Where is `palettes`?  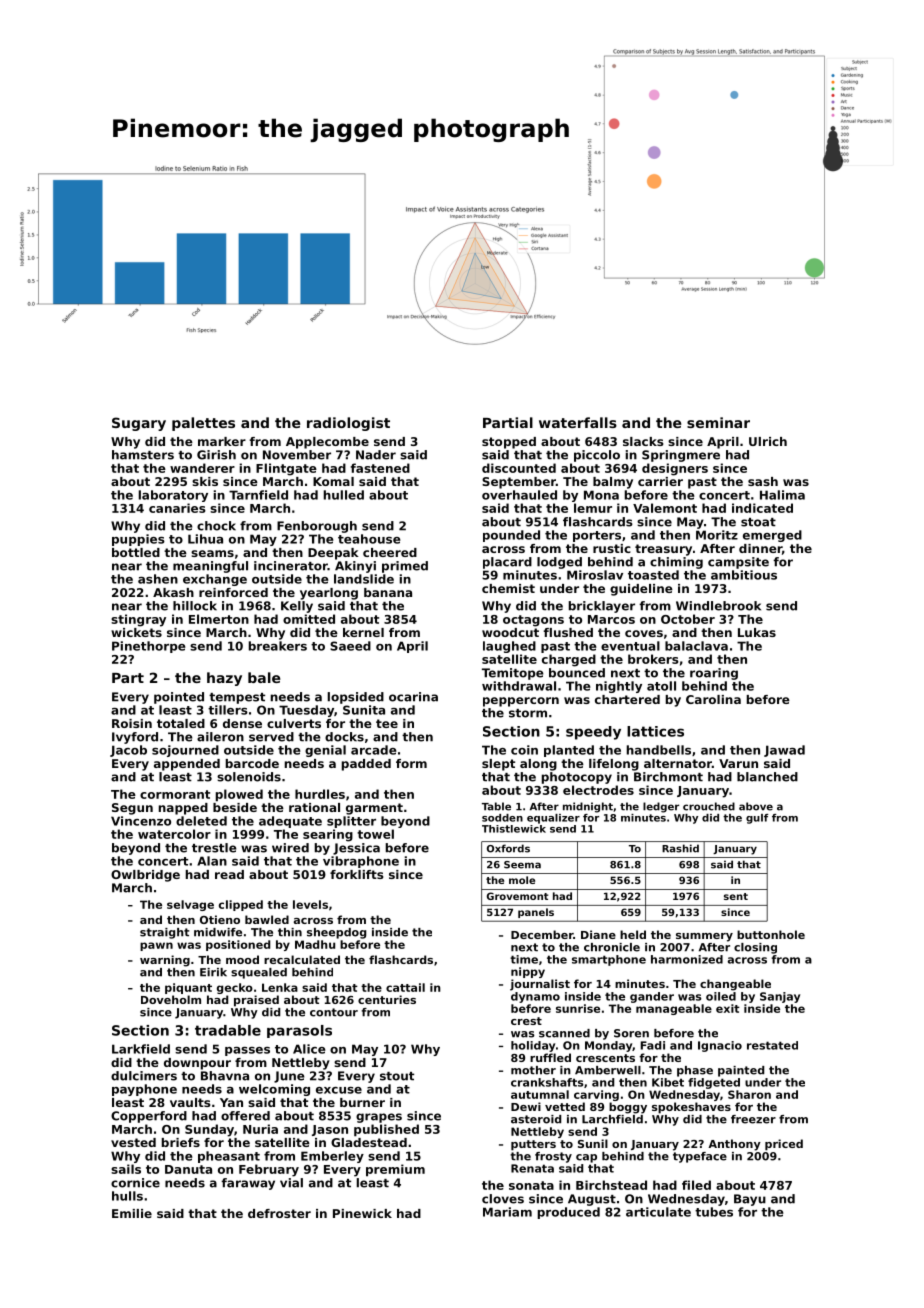 palettes is located at coordinates (203, 424).
